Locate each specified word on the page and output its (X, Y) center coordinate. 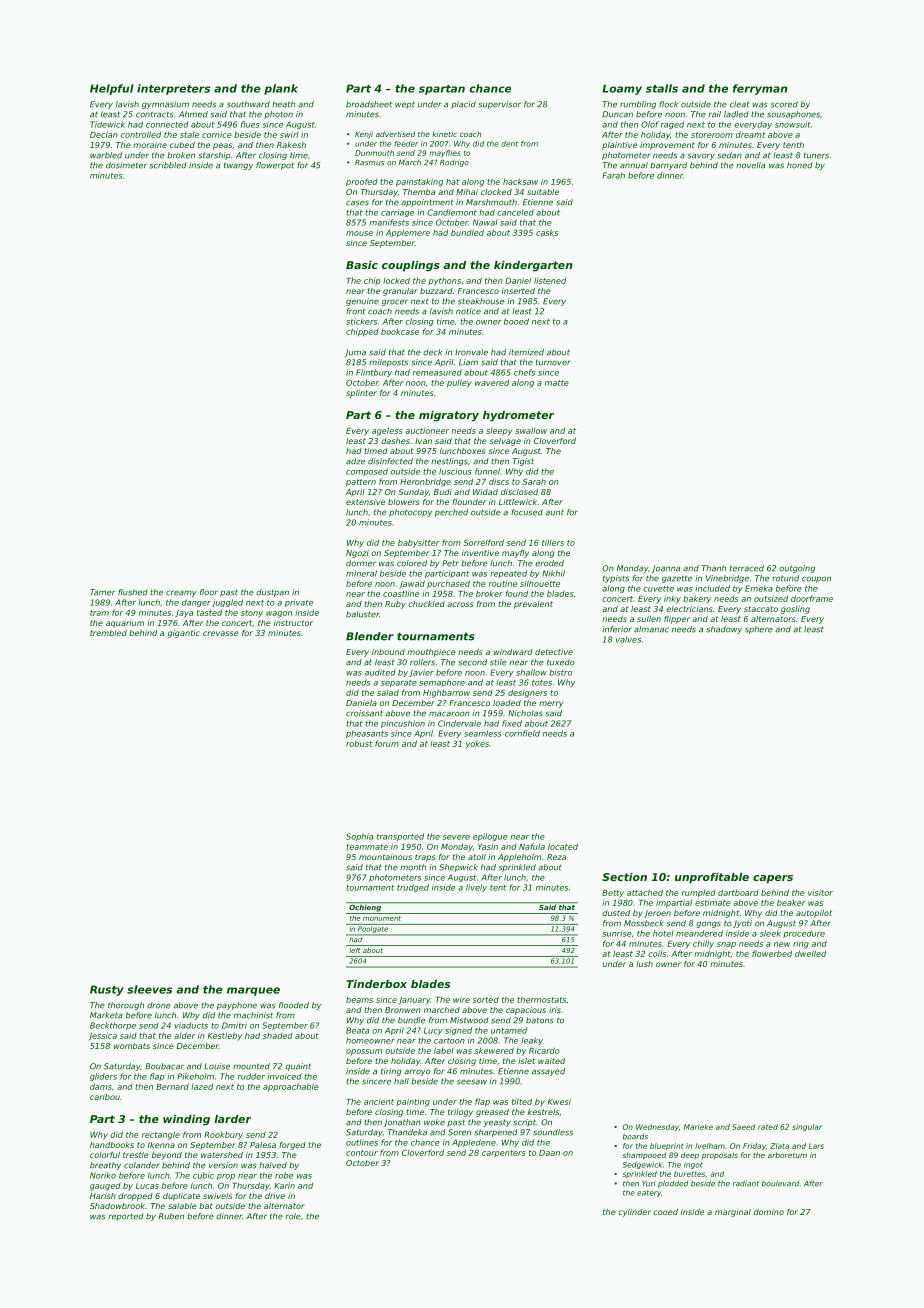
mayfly (515, 554)
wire (461, 999)
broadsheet (369, 104)
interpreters (173, 89)
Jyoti (742, 924)
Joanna (666, 569)
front (355, 311)
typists (616, 579)
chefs (524, 372)
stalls (662, 88)
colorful (105, 1155)
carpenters (504, 1153)
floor (209, 592)
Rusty (107, 990)
